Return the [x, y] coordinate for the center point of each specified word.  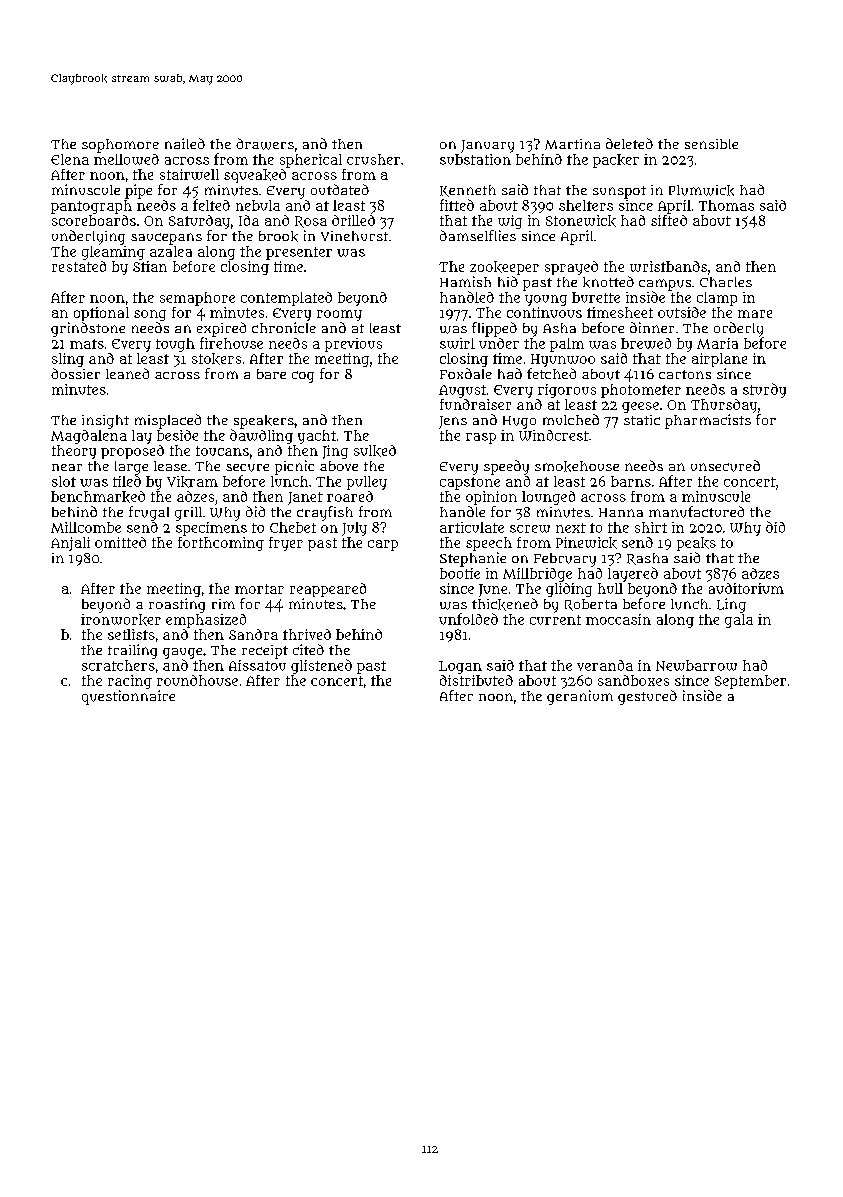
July [354, 529]
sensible [711, 144]
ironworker [121, 620]
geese [640, 407]
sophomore [120, 146]
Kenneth [468, 191]
